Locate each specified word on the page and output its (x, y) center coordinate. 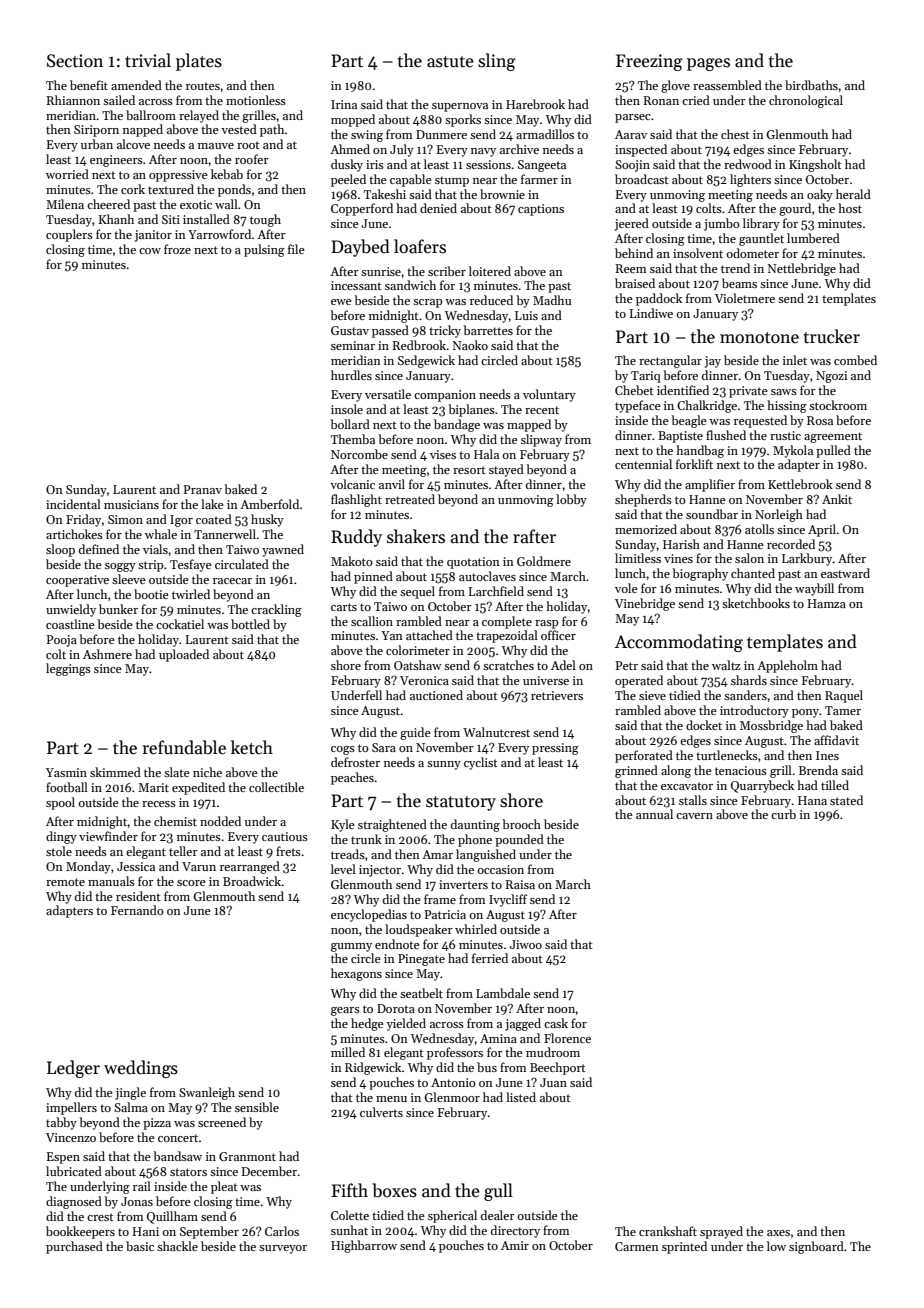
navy (483, 152)
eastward (845, 573)
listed (521, 1097)
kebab (227, 174)
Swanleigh (207, 1093)
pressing (555, 749)
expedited (198, 788)
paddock (659, 299)
